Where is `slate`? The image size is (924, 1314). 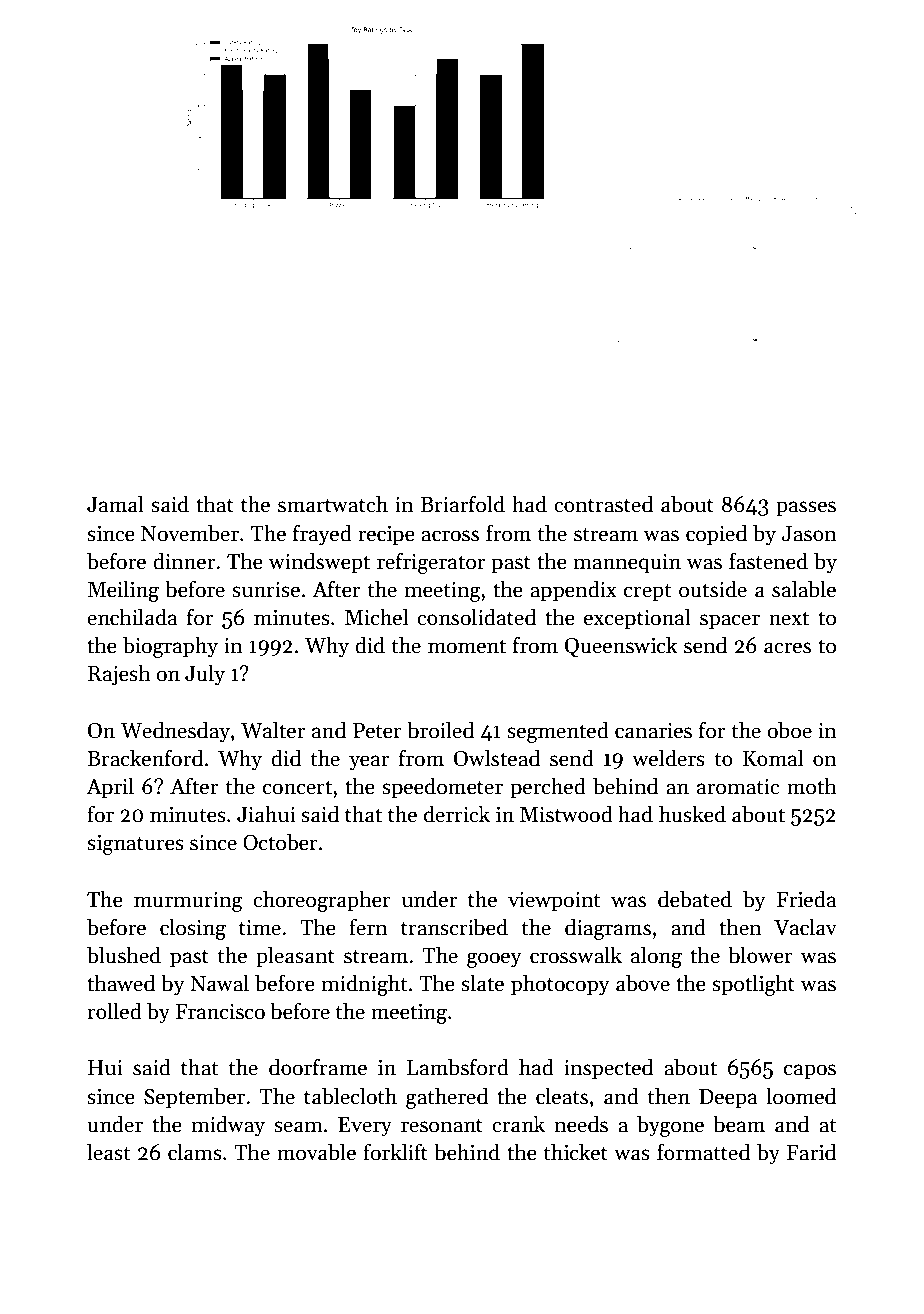
slate is located at coordinates (482, 983).
